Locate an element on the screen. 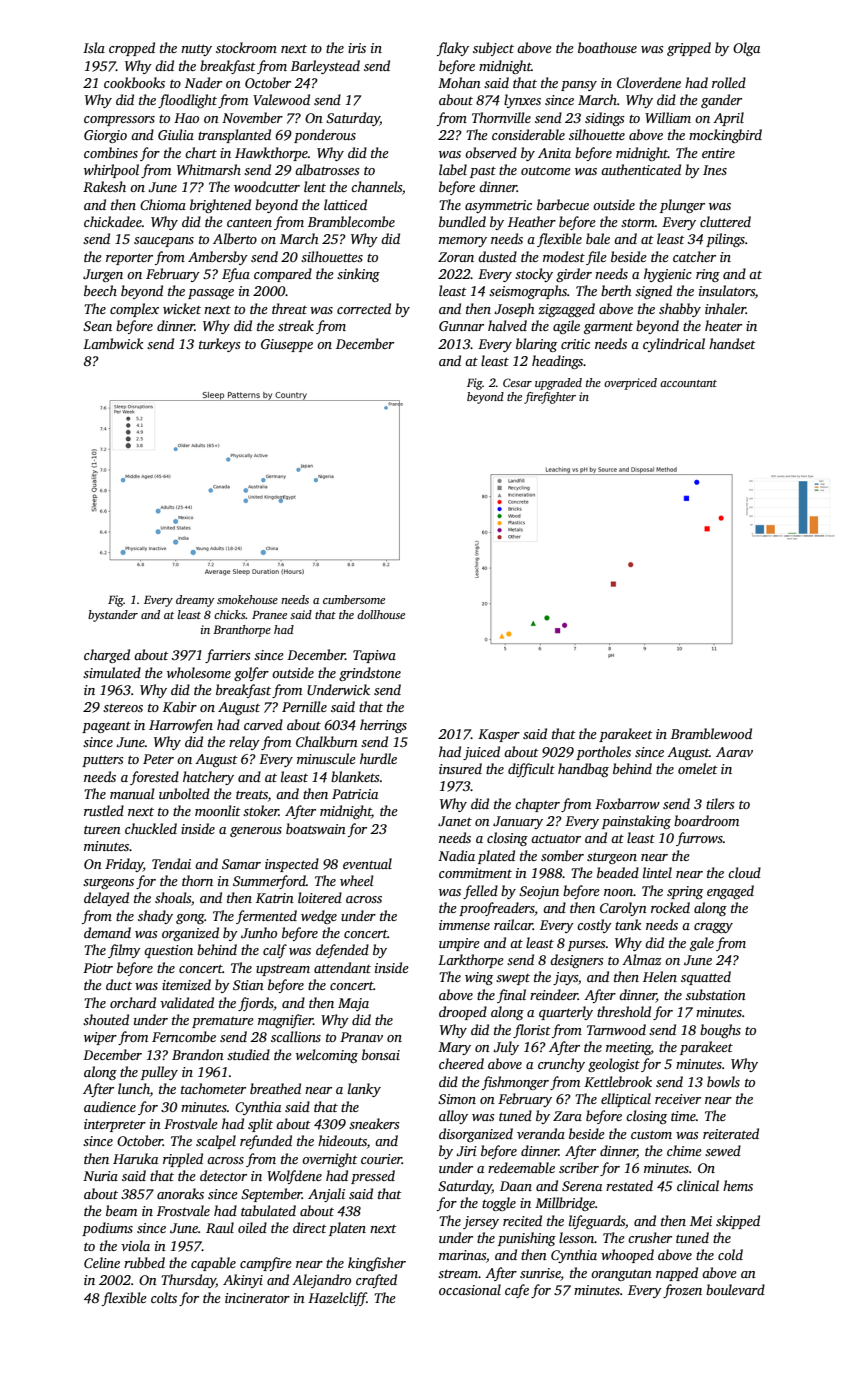  Isla is located at coordinates (94, 47).
